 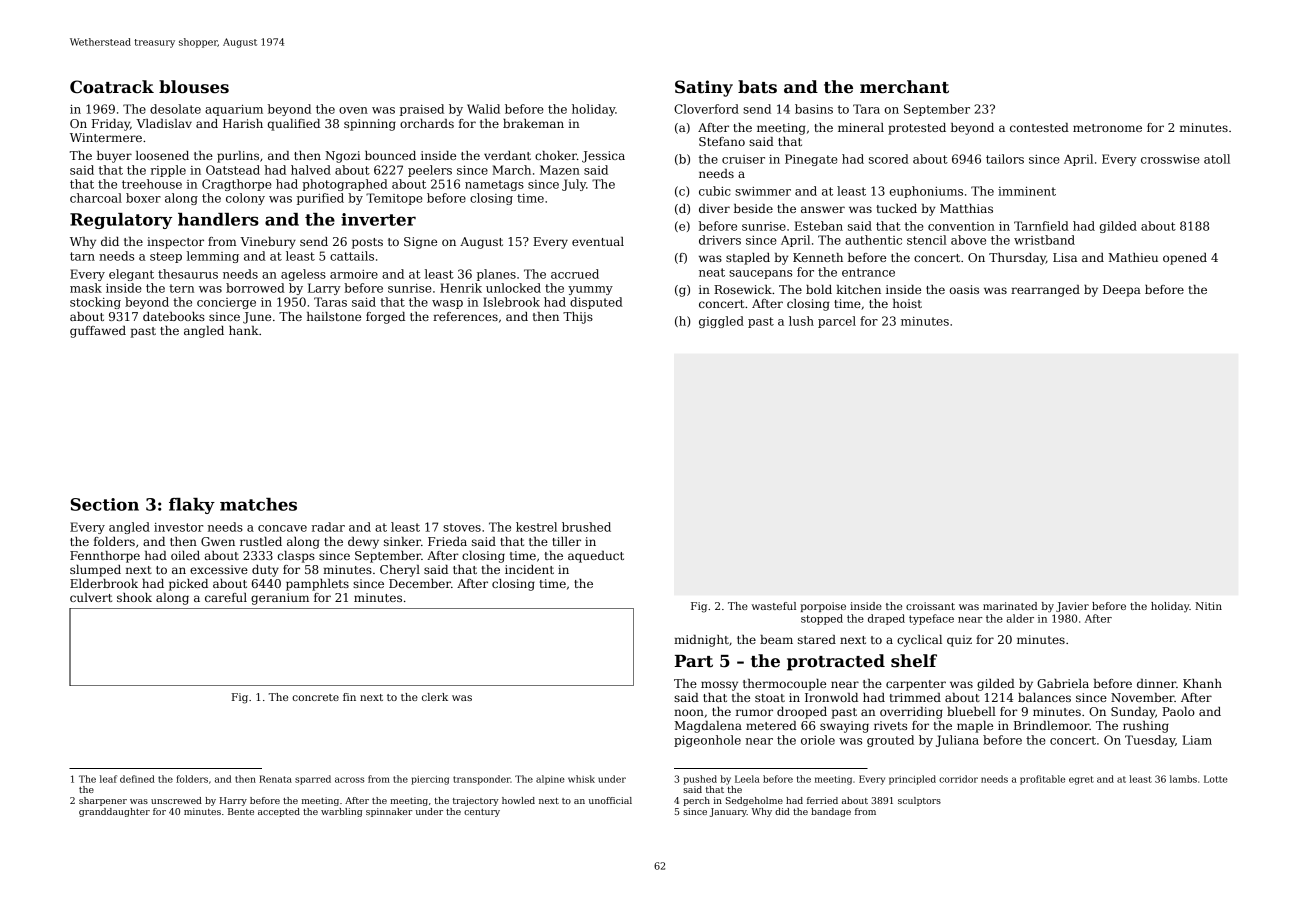 I want to click on Satiny, so click(x=704, y=88).
